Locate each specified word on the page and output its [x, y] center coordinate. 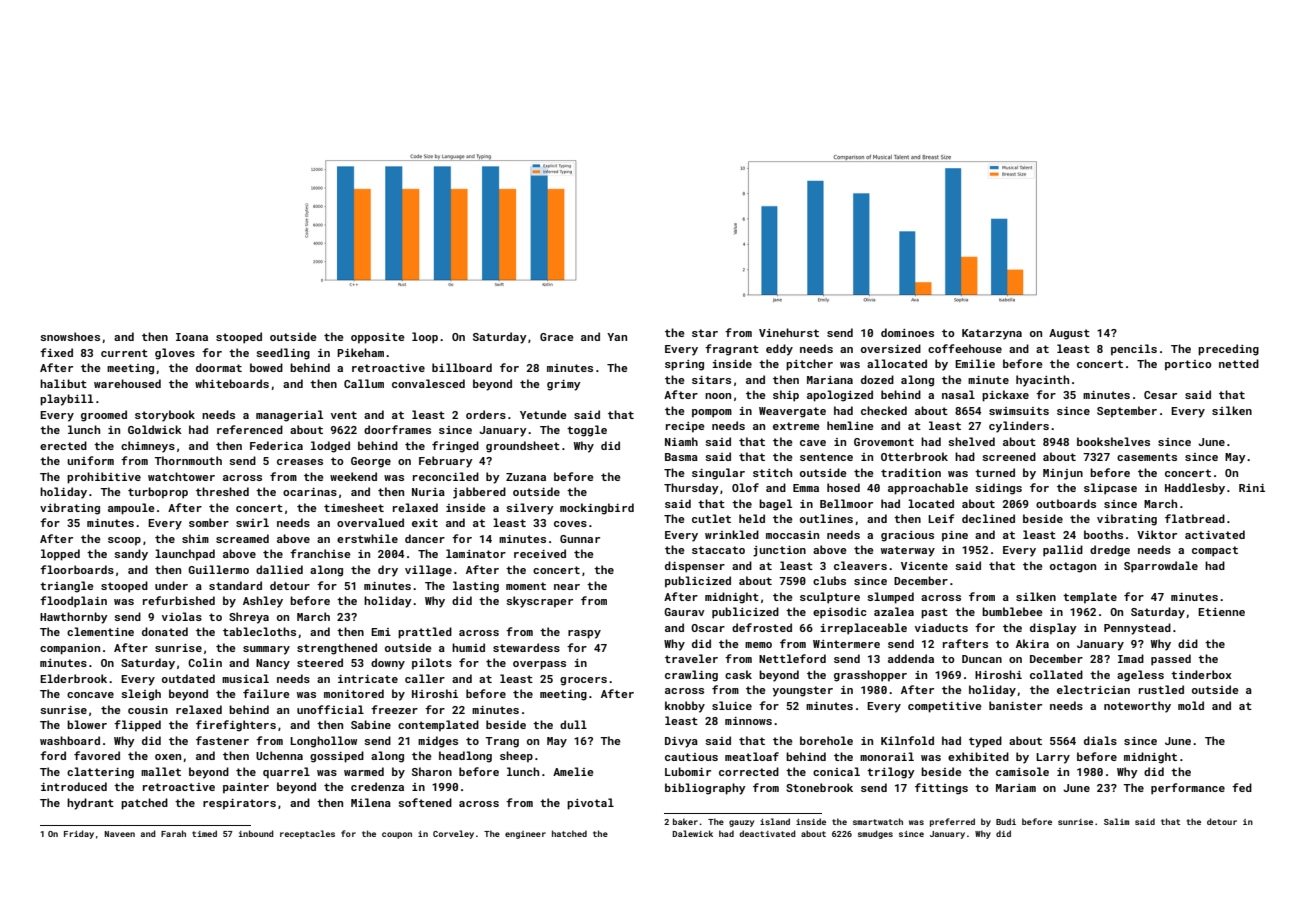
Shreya [249, 618]
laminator [476, 553]
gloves [175, 354]
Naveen [119, 834]
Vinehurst [789, 332]
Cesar [1160, 395]
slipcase [1110, 489]
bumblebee [1012, 611]
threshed [222, 491]
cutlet [711, 518]
